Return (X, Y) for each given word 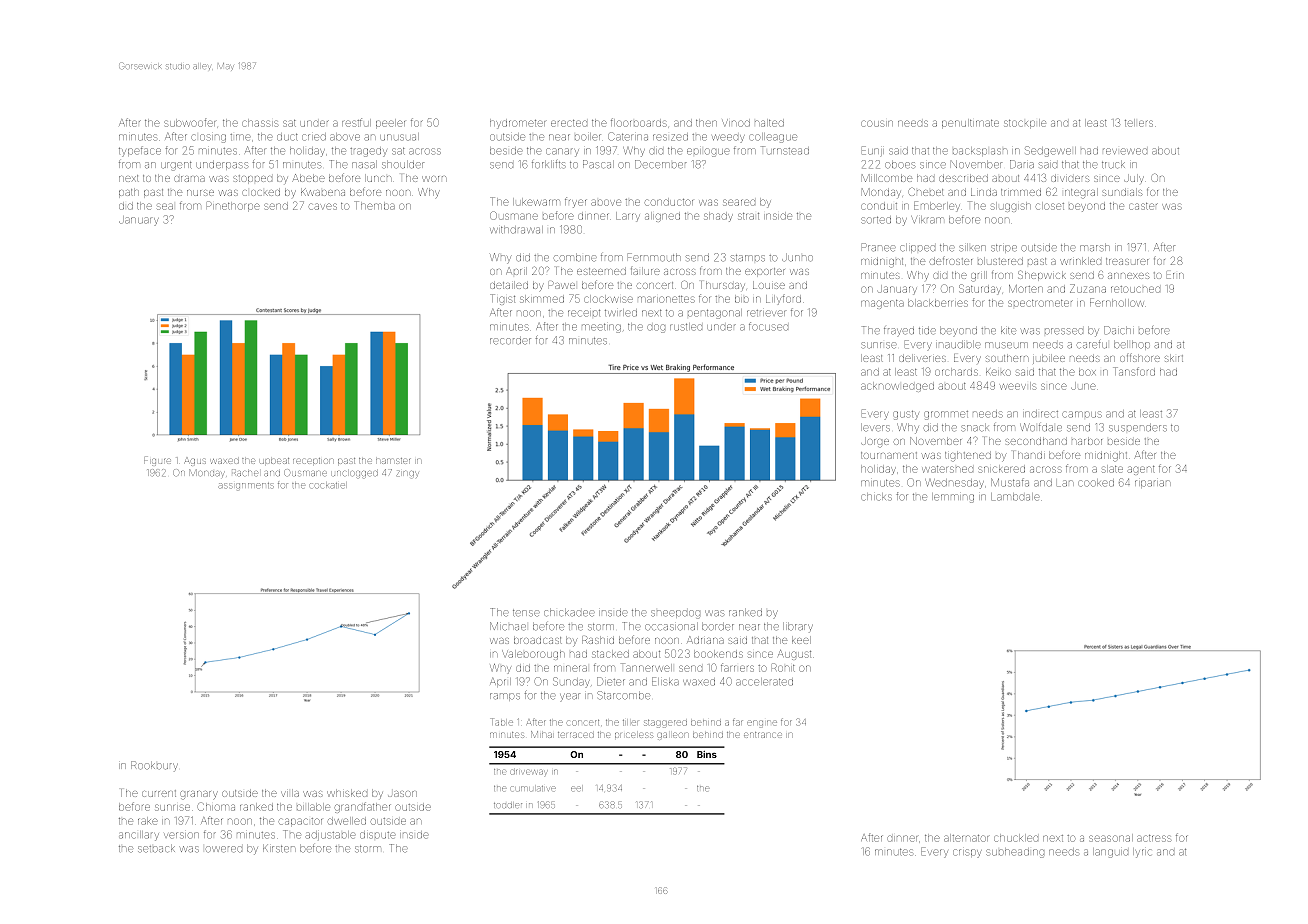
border (718, 627)
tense (526, 613)
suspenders (1138, 428)
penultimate (970, 124)
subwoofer (189, 122)
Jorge (875, 442)
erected (569, 123)
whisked (347, 793)
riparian (1152, 484)
